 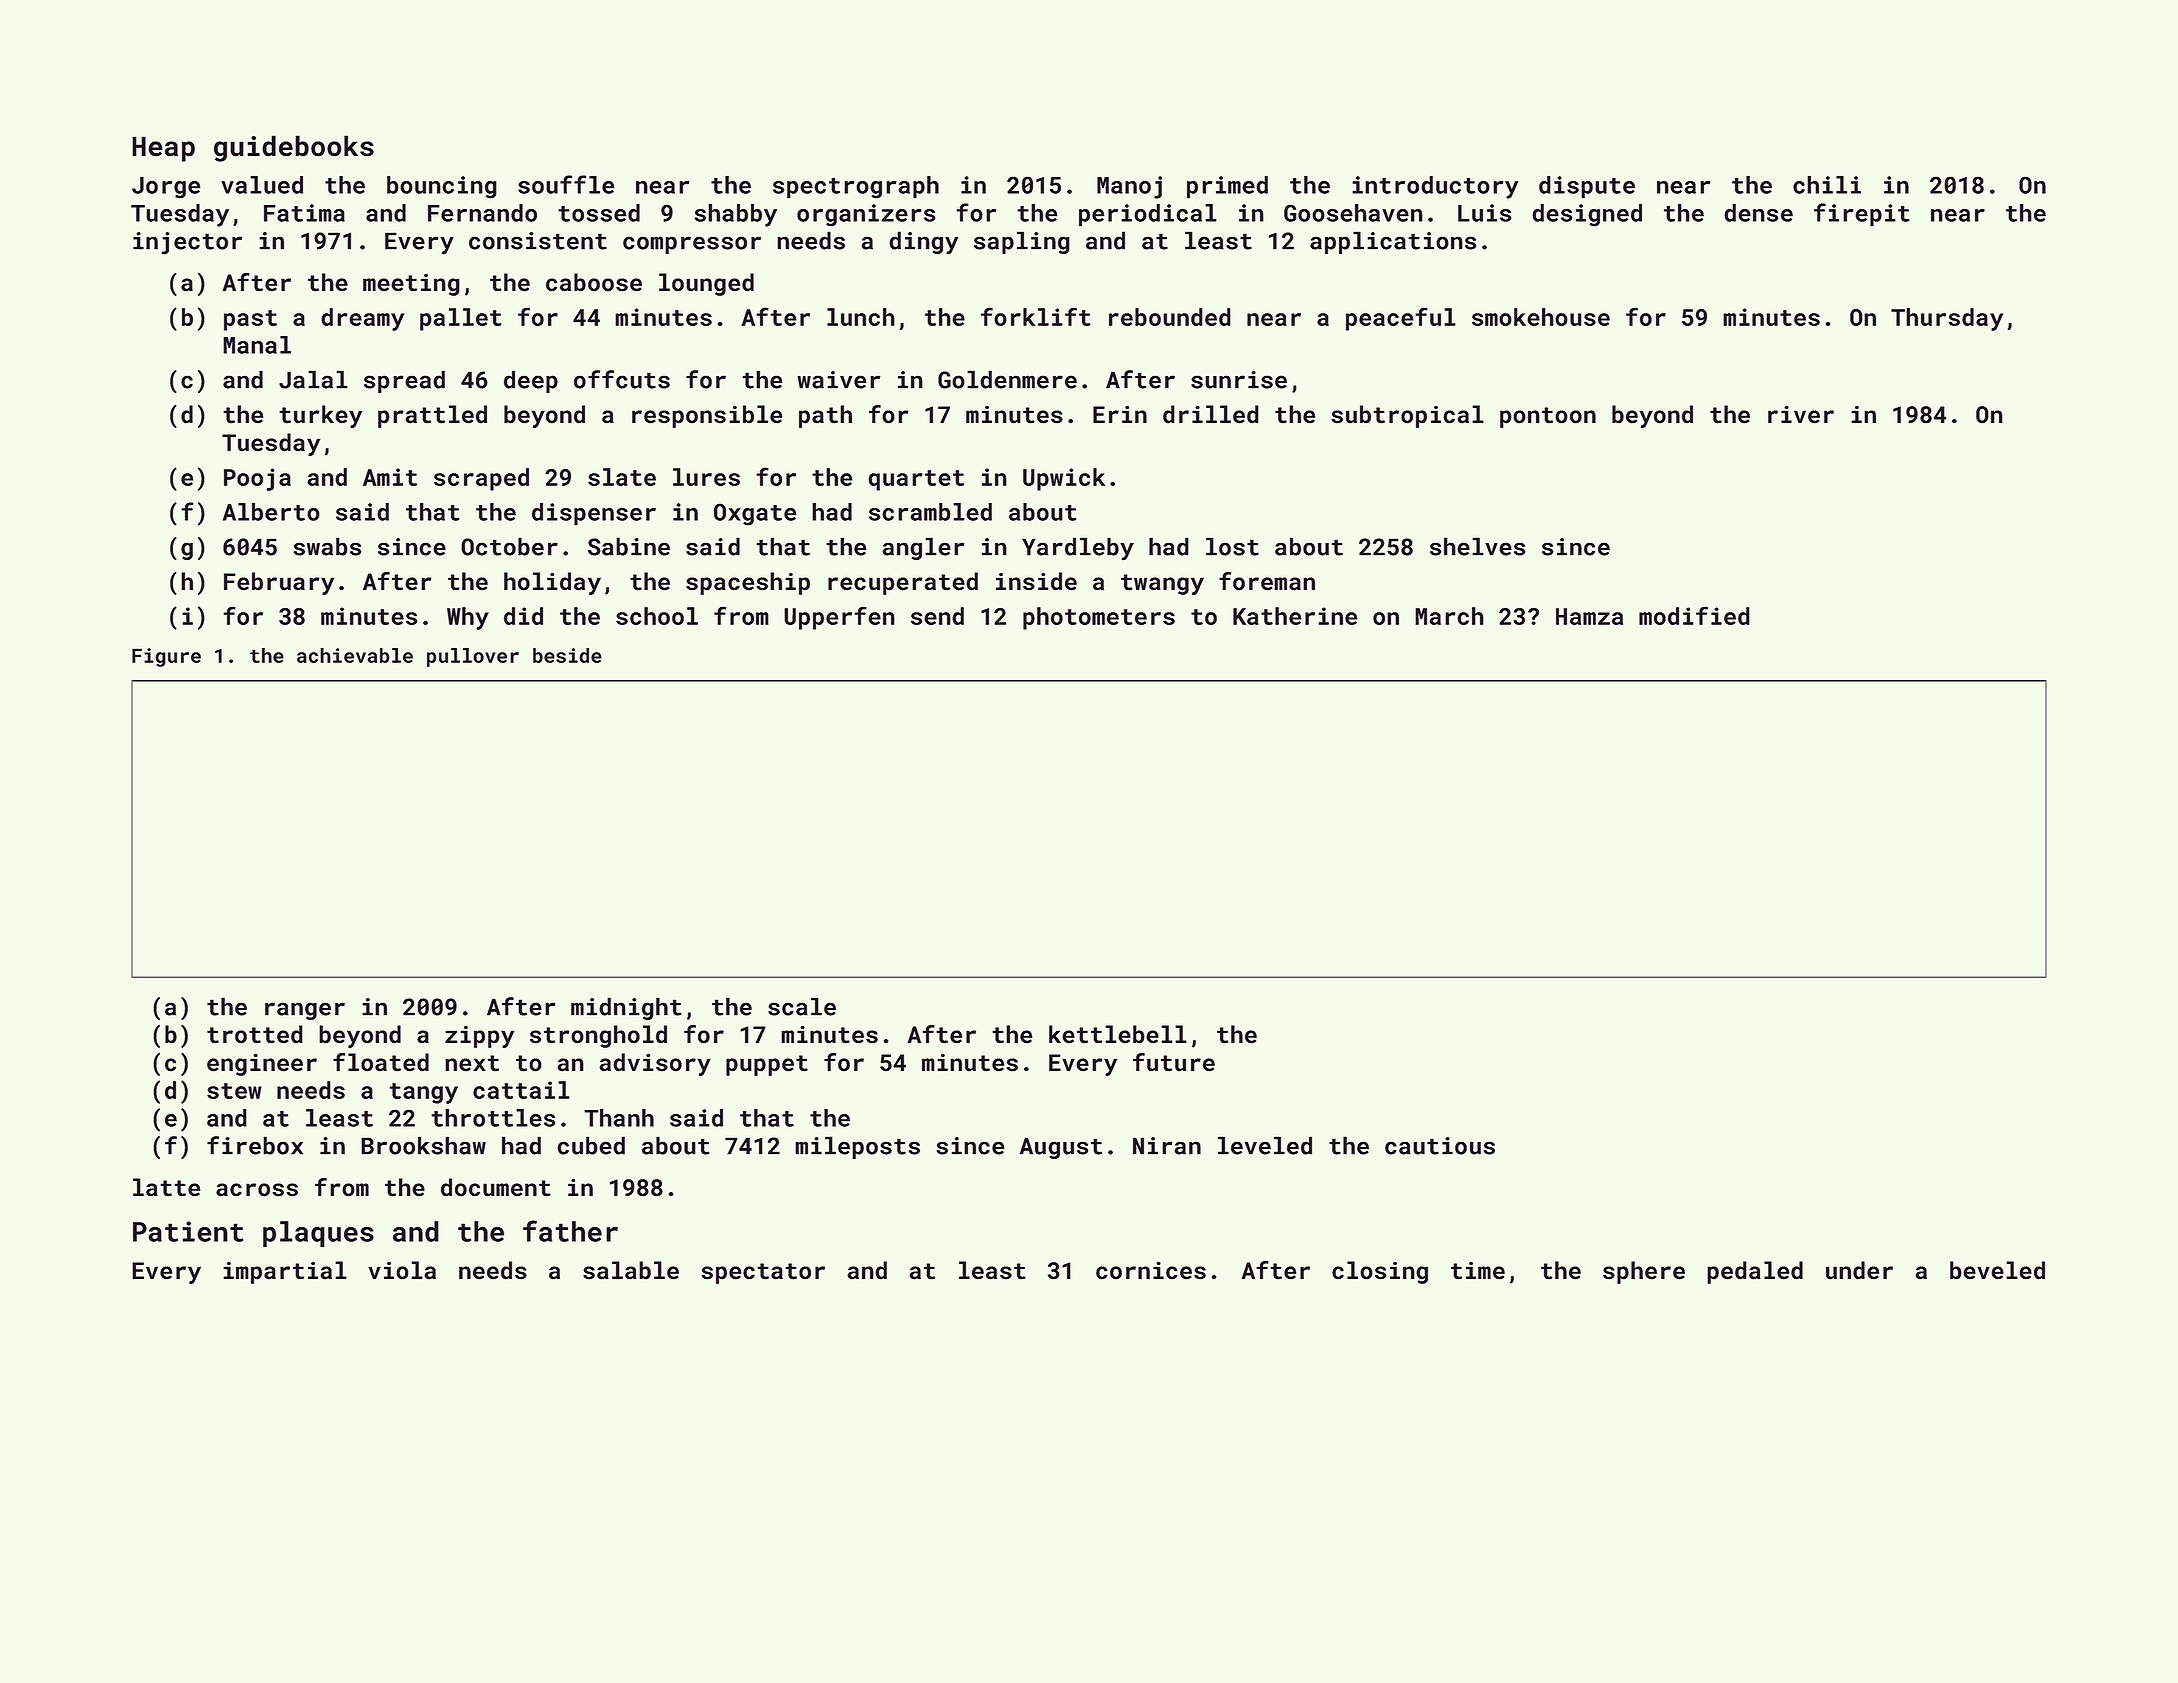 I want to click on send, so click(x=937, y=616).
